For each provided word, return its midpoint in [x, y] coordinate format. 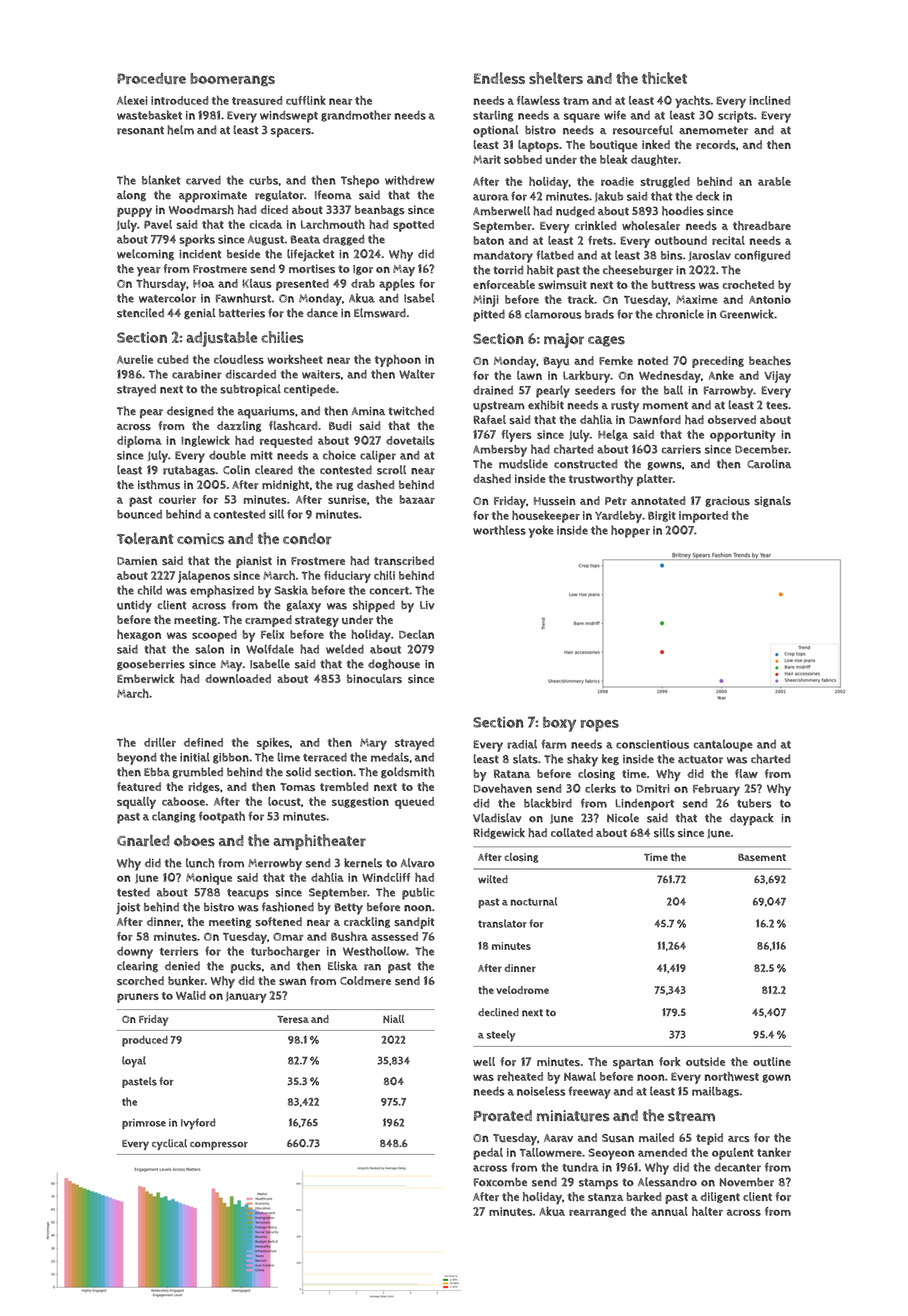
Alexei [132, 100]
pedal [488, 1154]
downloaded [238, 678]
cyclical [169, 1144]
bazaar [417, 499]
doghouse [394, 665]
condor [307, 539]
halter [707, 1211]
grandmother [356, 116]
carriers [681, 449]
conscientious [652, 744]
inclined [770, 100]
